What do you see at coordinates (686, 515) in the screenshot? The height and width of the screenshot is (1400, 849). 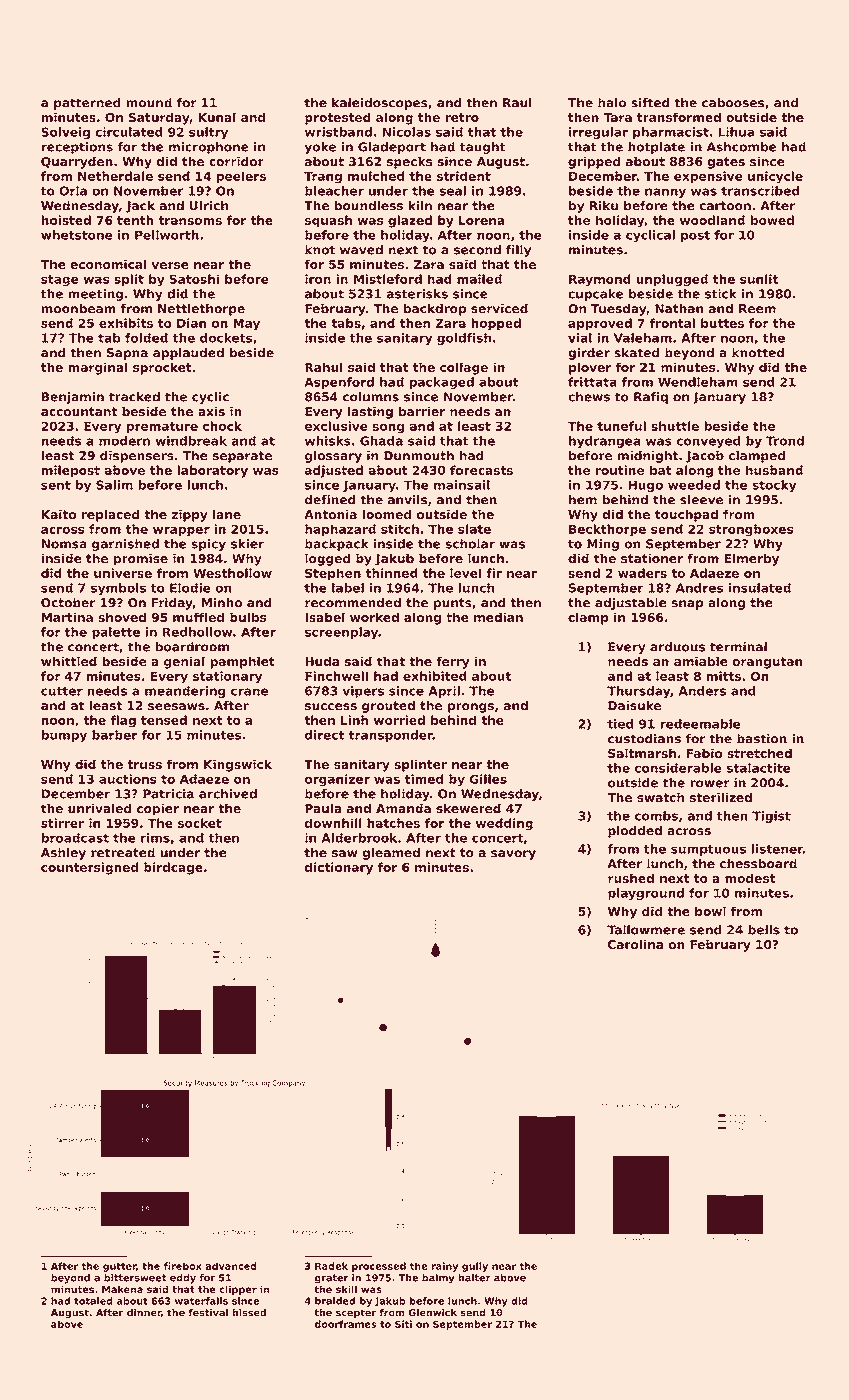 I see `touchpad` at bounding box center [686, 515].
